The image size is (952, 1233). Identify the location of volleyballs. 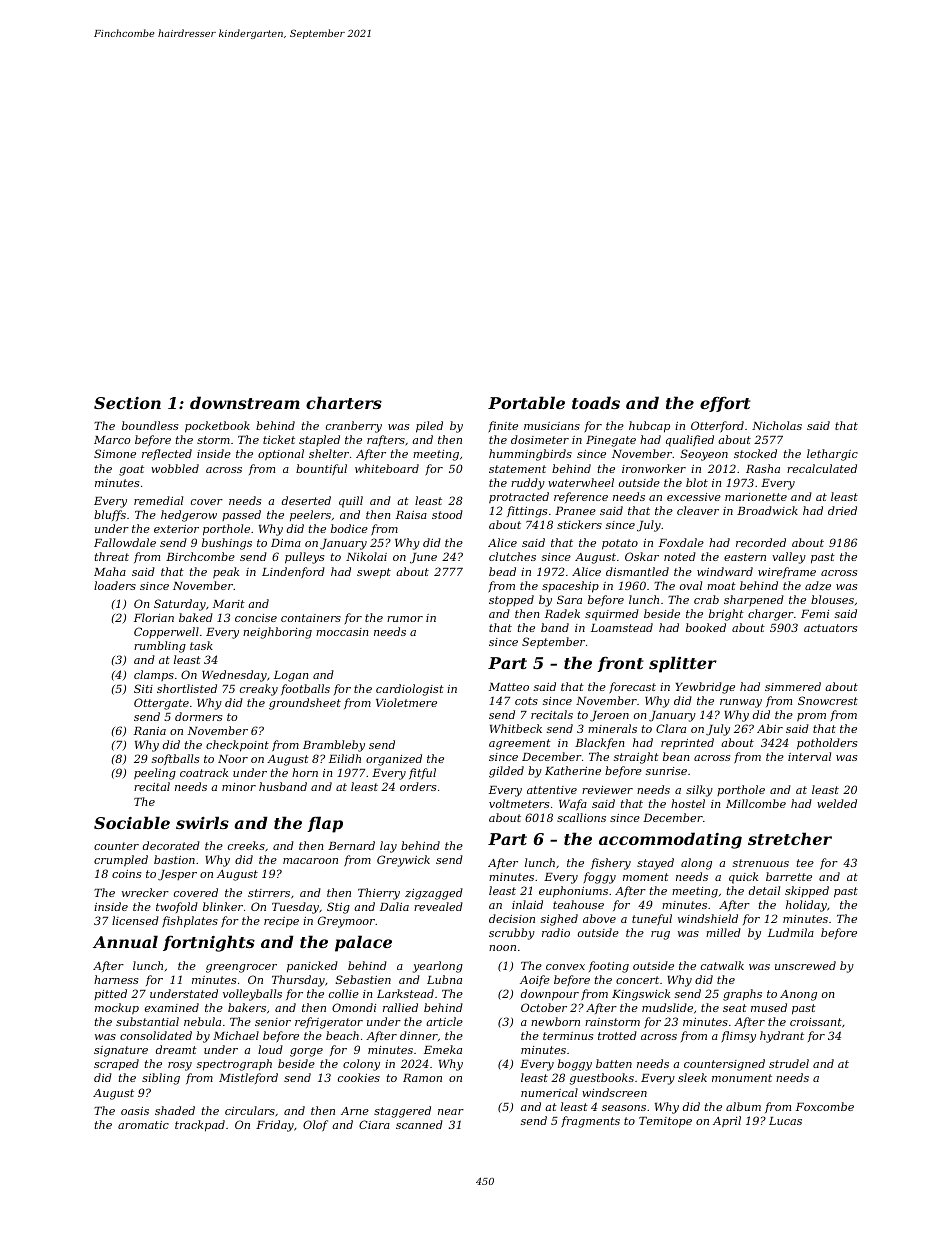
(252, 995).
